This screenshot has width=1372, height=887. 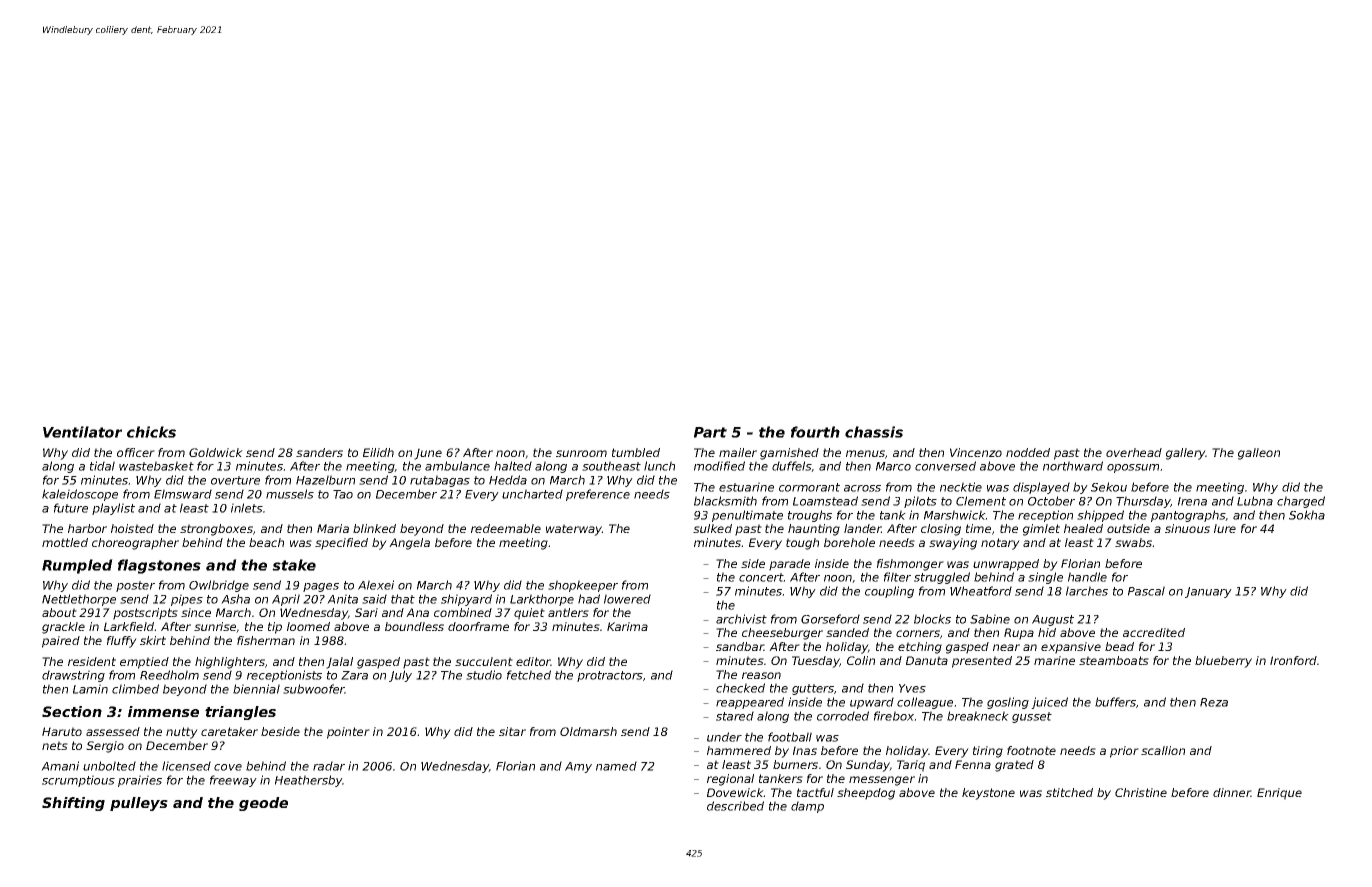 What do you see at coordinates (782, 634) in the screenshot?
I see `cheeseburger` at bounding box center [782, 634].
